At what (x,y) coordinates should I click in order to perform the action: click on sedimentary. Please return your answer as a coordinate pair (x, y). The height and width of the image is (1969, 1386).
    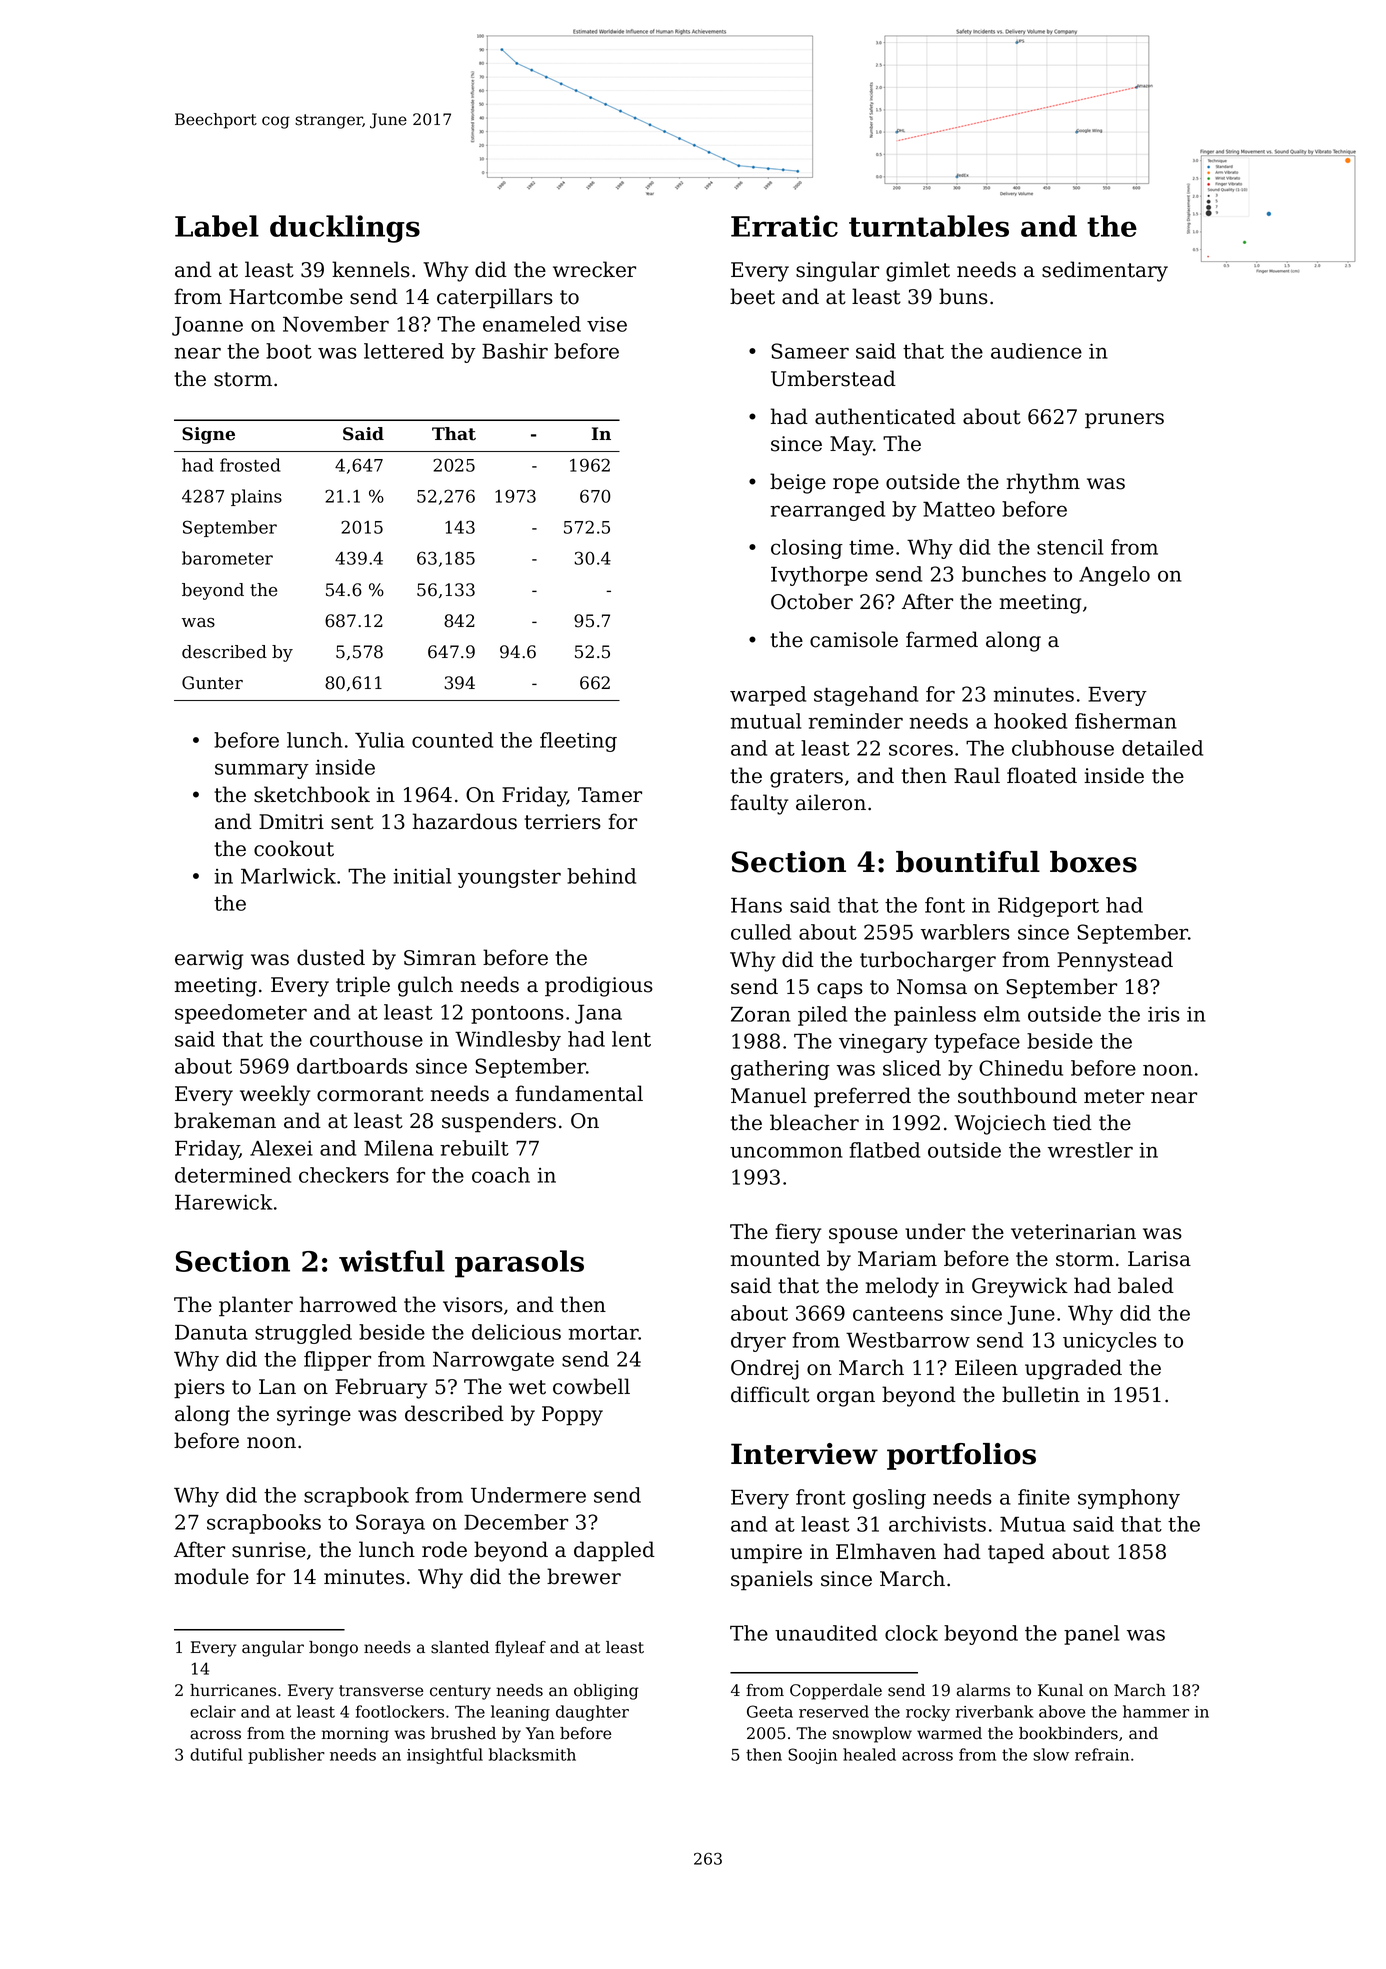
    Looking at the image, I should click on (1105, 271).
